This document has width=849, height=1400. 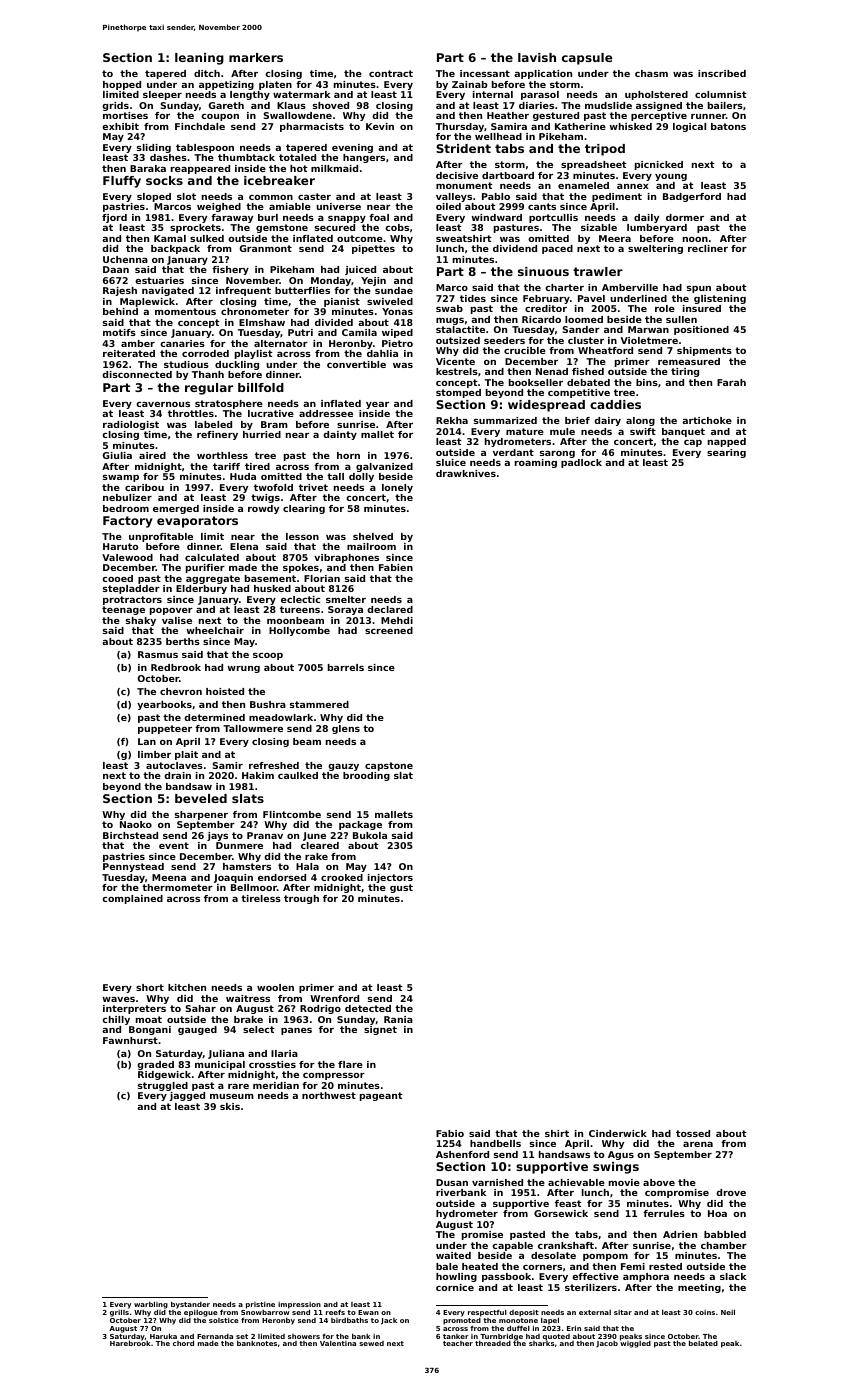 What do you see at coordinates (695, 239) in the document?
I see `noon` at bounding box center [695, 239].
